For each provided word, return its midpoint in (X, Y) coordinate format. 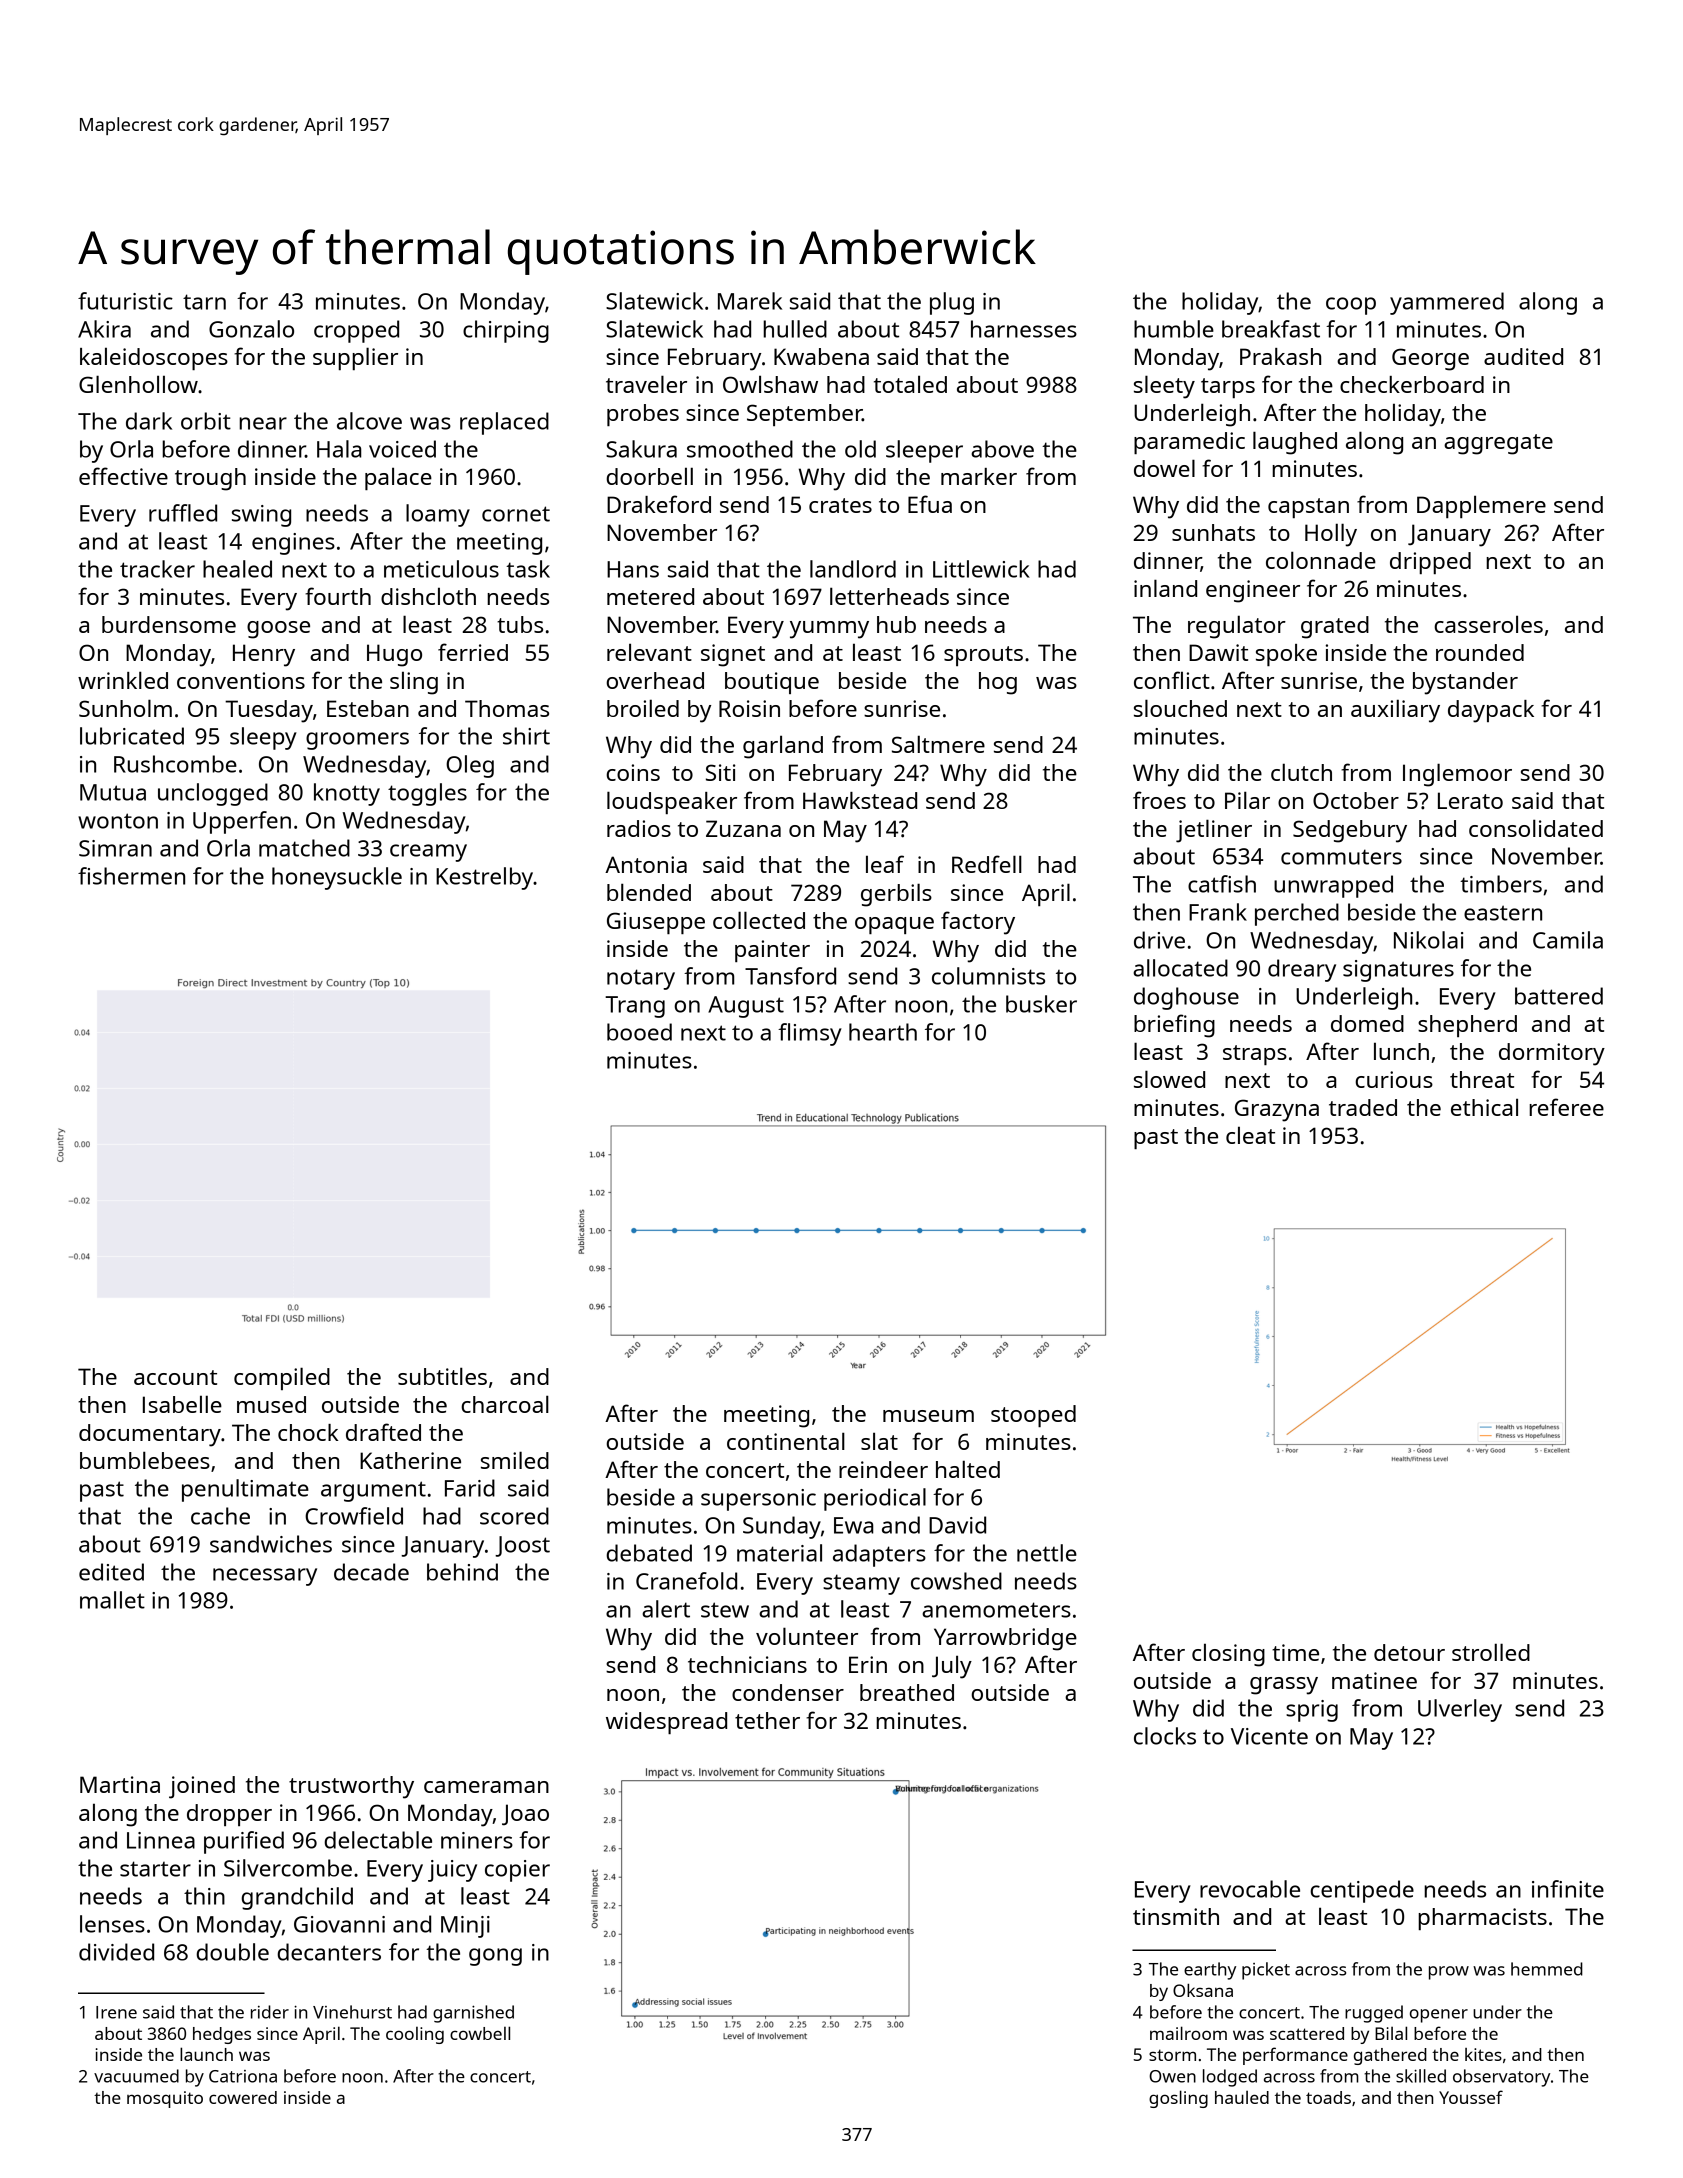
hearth (883, 1032)
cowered (243, 2097)
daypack (1491, 711)
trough (210, 479)
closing (1228, 1655)
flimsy (810, 1034)
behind (462, 1572)
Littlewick (981, 569)
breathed (907, 1692)
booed (639, 1032)
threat (1482, 1079)
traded (1363, 1107)
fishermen (131, 876)
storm (1172, 2055)
